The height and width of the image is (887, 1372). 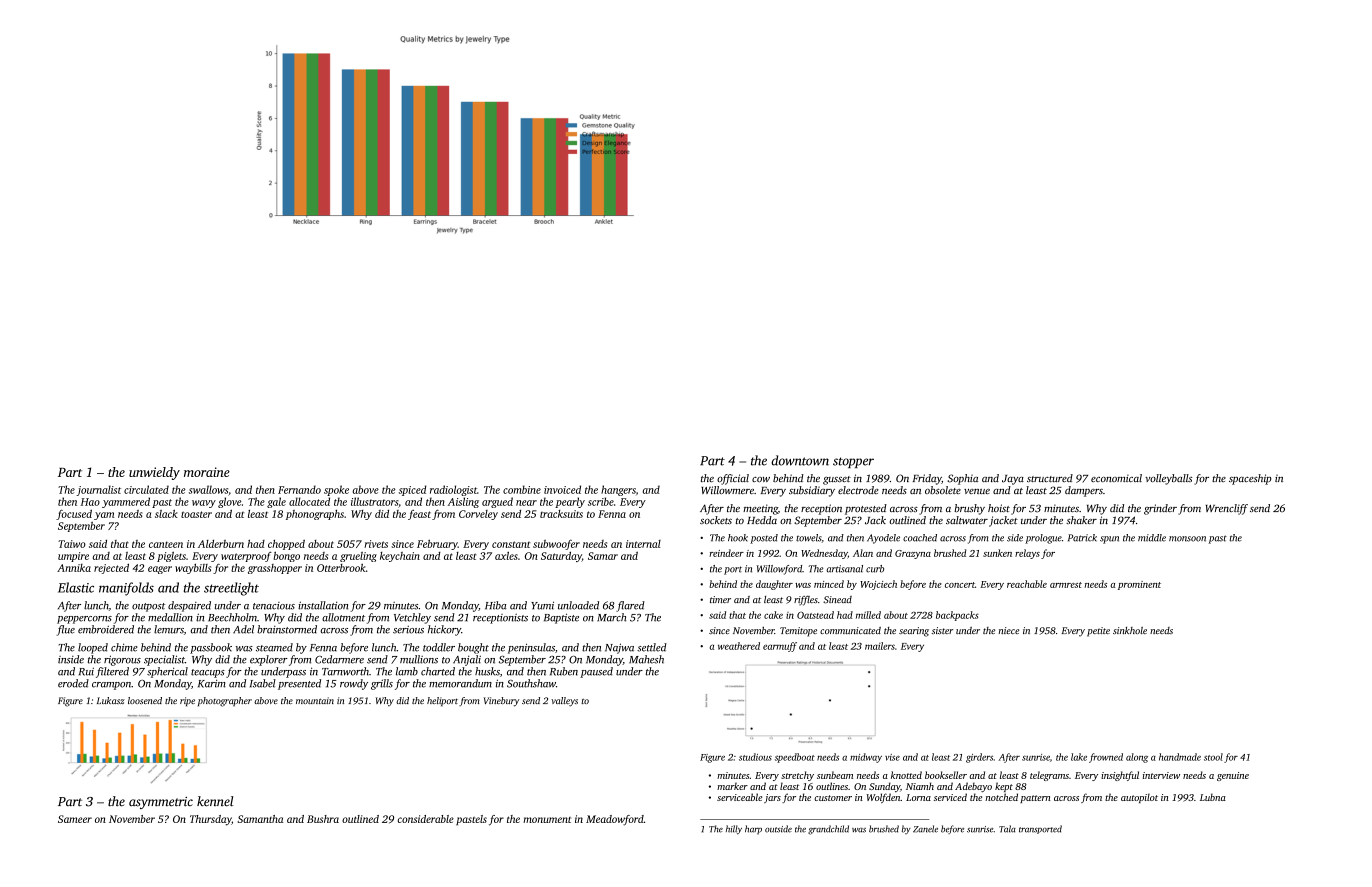 I want to click on Temitope, so click(x=798, y=632).
